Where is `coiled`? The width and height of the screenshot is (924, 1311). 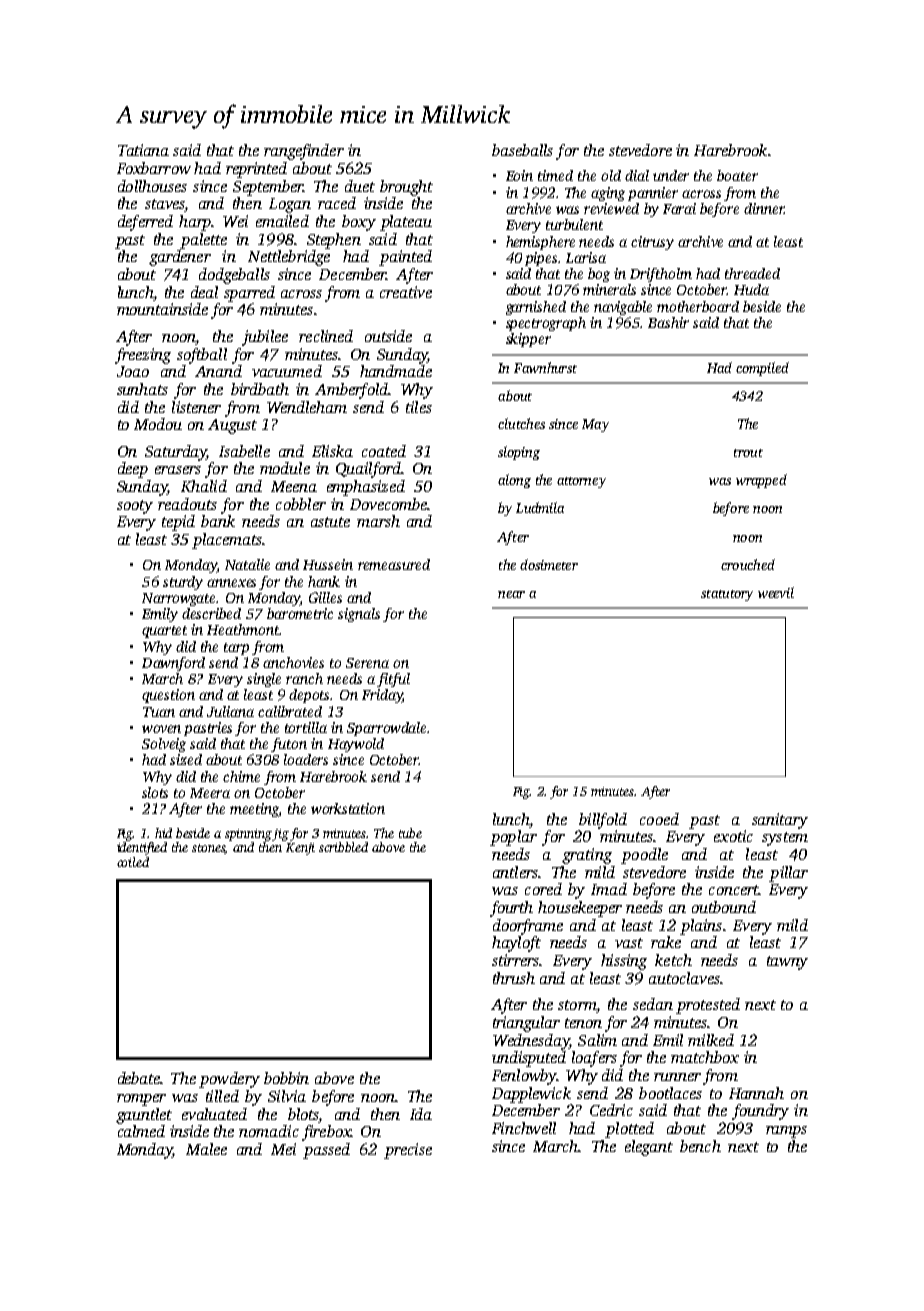 coiled is located at coordinates (133, 862).
